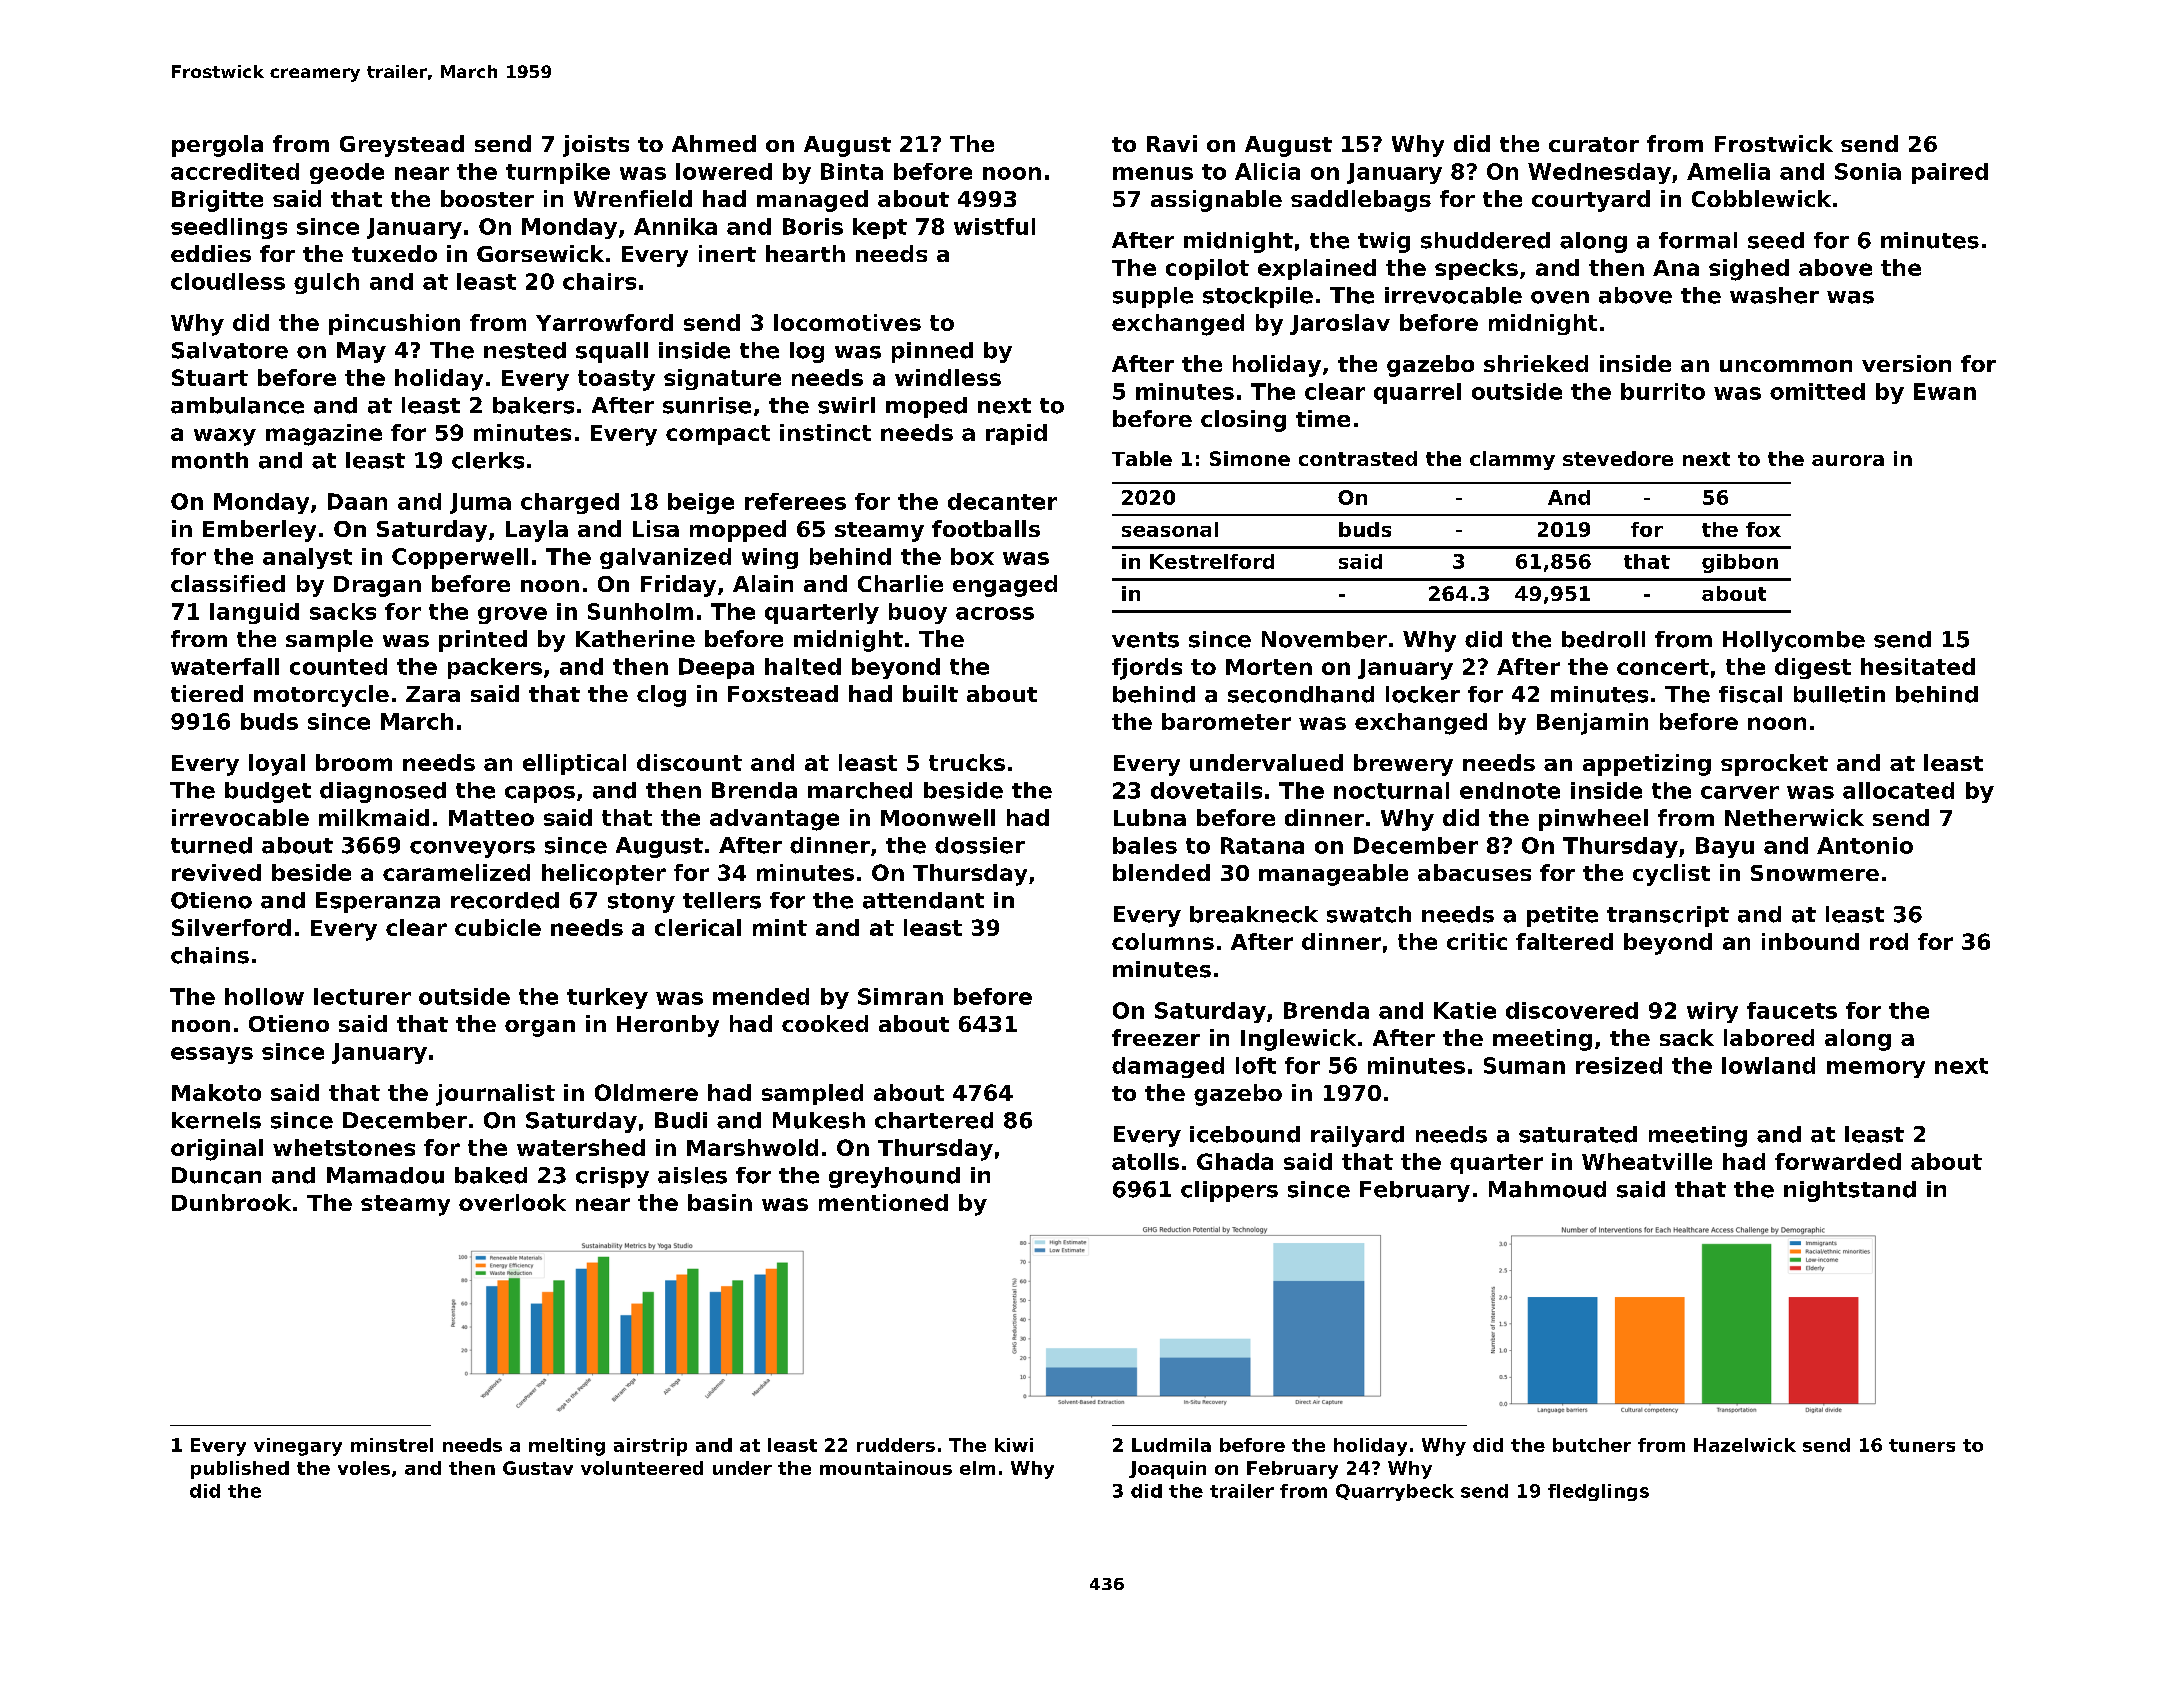 The height and width of the image is (1683, 2178). Describe the element at coordinates (1226, 721) in the image. I see `barometer` at that location.
